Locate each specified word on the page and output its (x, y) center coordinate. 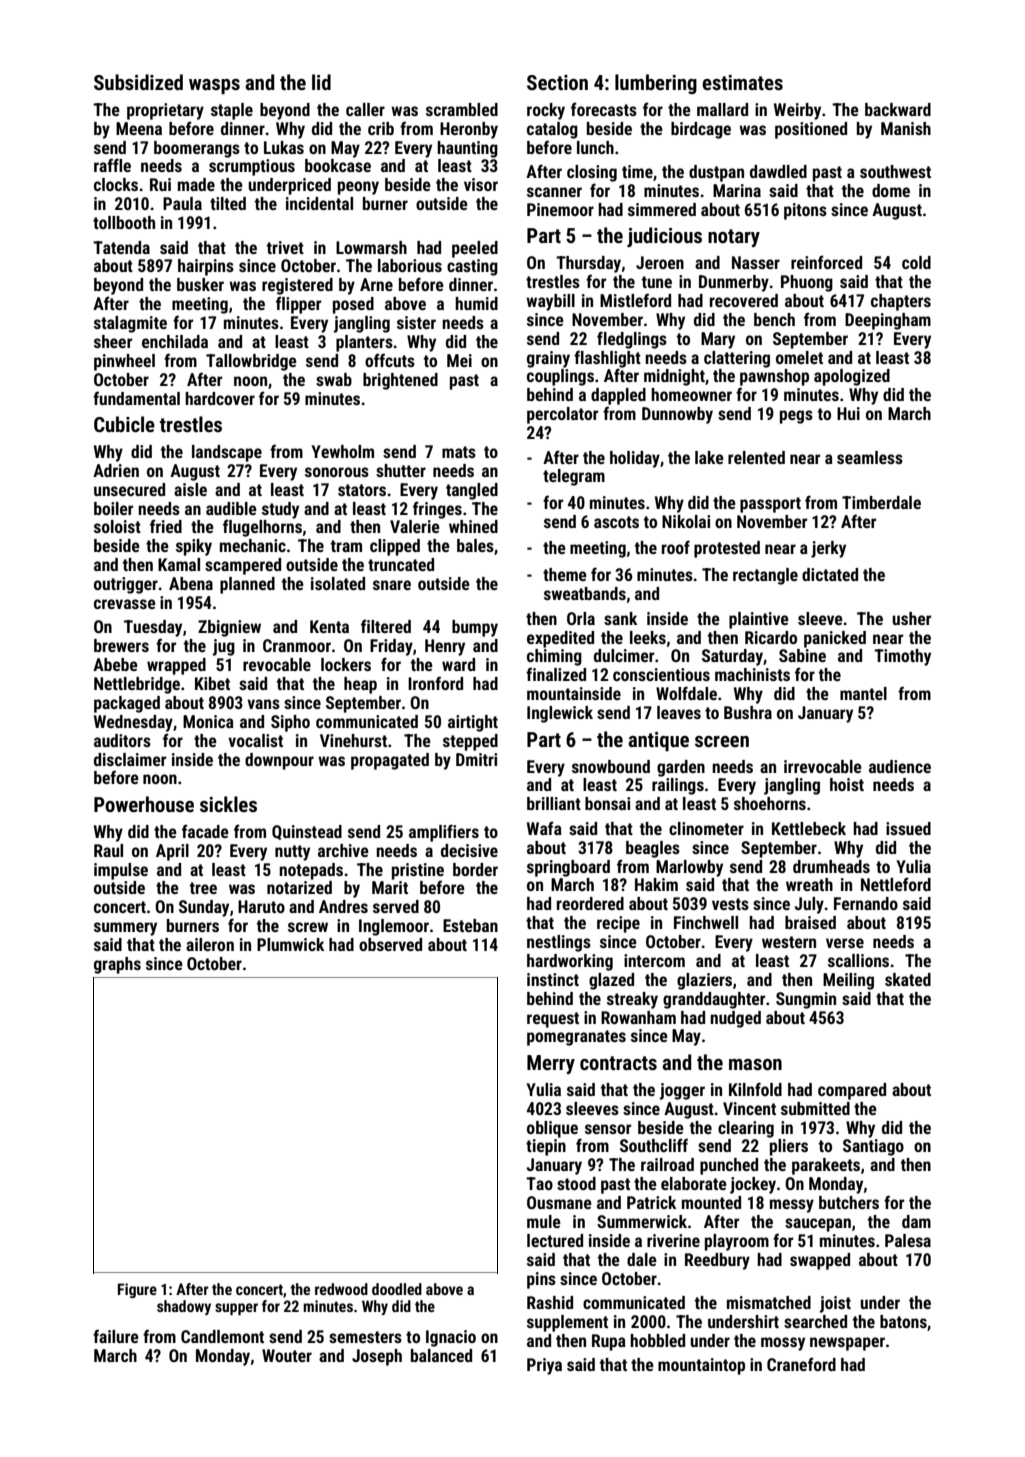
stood (576, 1183)
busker (200, 284)
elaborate (694, 1183)
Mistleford (635, 300)
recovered (744, 300)
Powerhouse (144, 804)
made (196, 184)
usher (911, 618)
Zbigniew (229, 628)
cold (916, 262)
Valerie (415, 526)
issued (908, 828)
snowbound (611, 766)
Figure (137, 1290)
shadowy (184, 1307)
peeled (475, 249)
